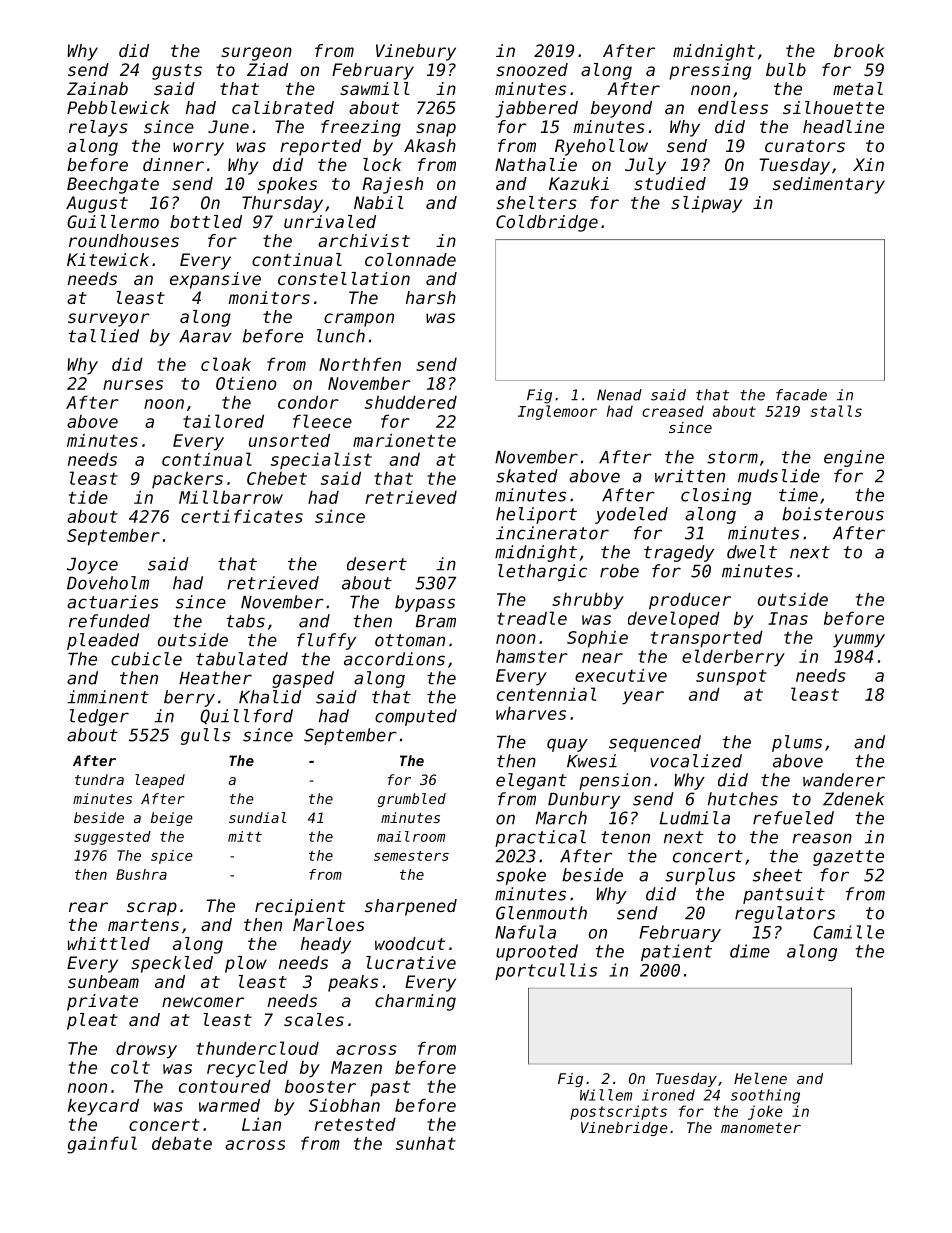 The height and width of the page is (1233, 952). What do you see at coordinates (833, 514) in the page?
I see `boisterous` at bounding box center [833, 514].
